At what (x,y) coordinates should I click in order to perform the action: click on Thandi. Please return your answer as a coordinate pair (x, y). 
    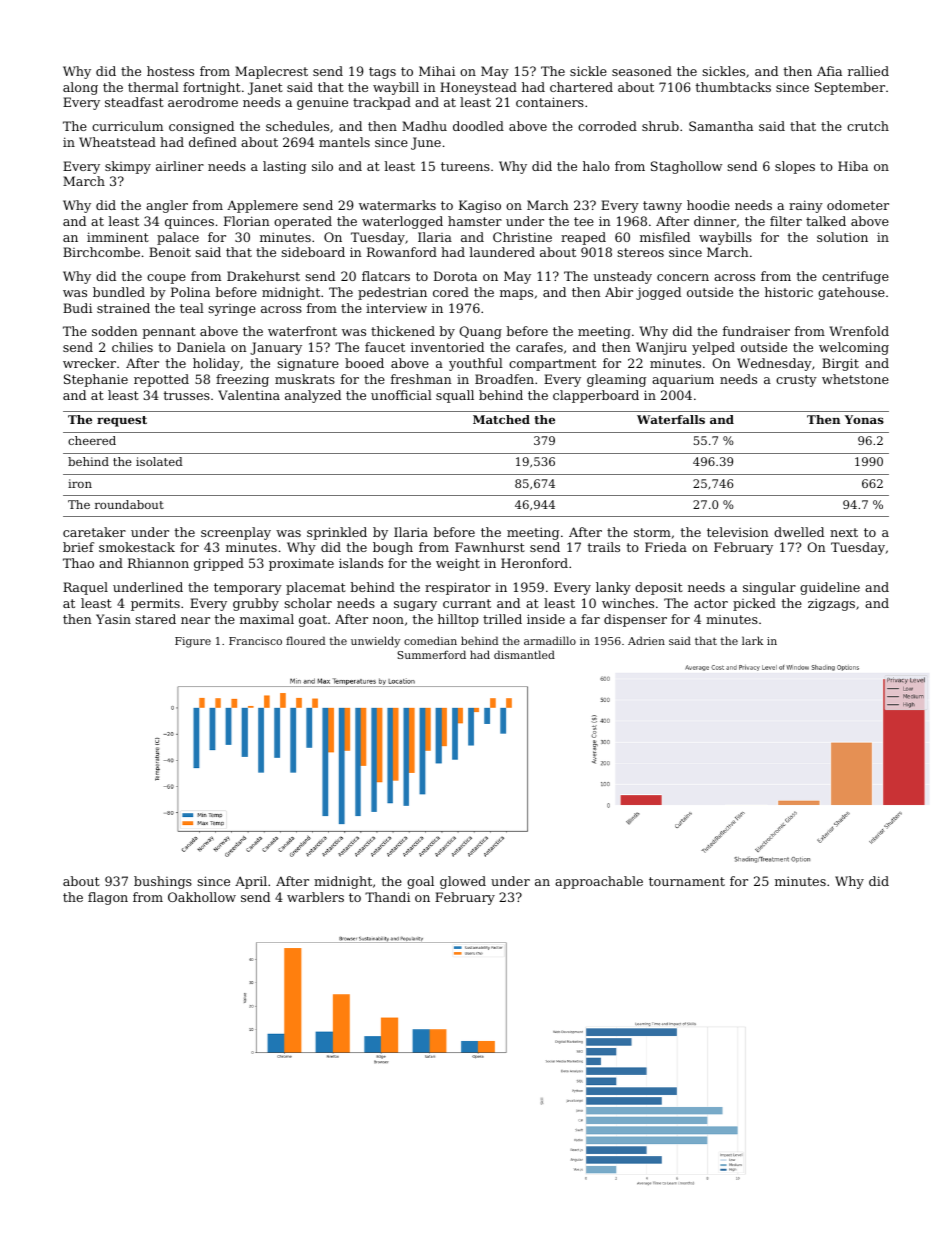
    Looking at the image, I should click on (387, 897).
